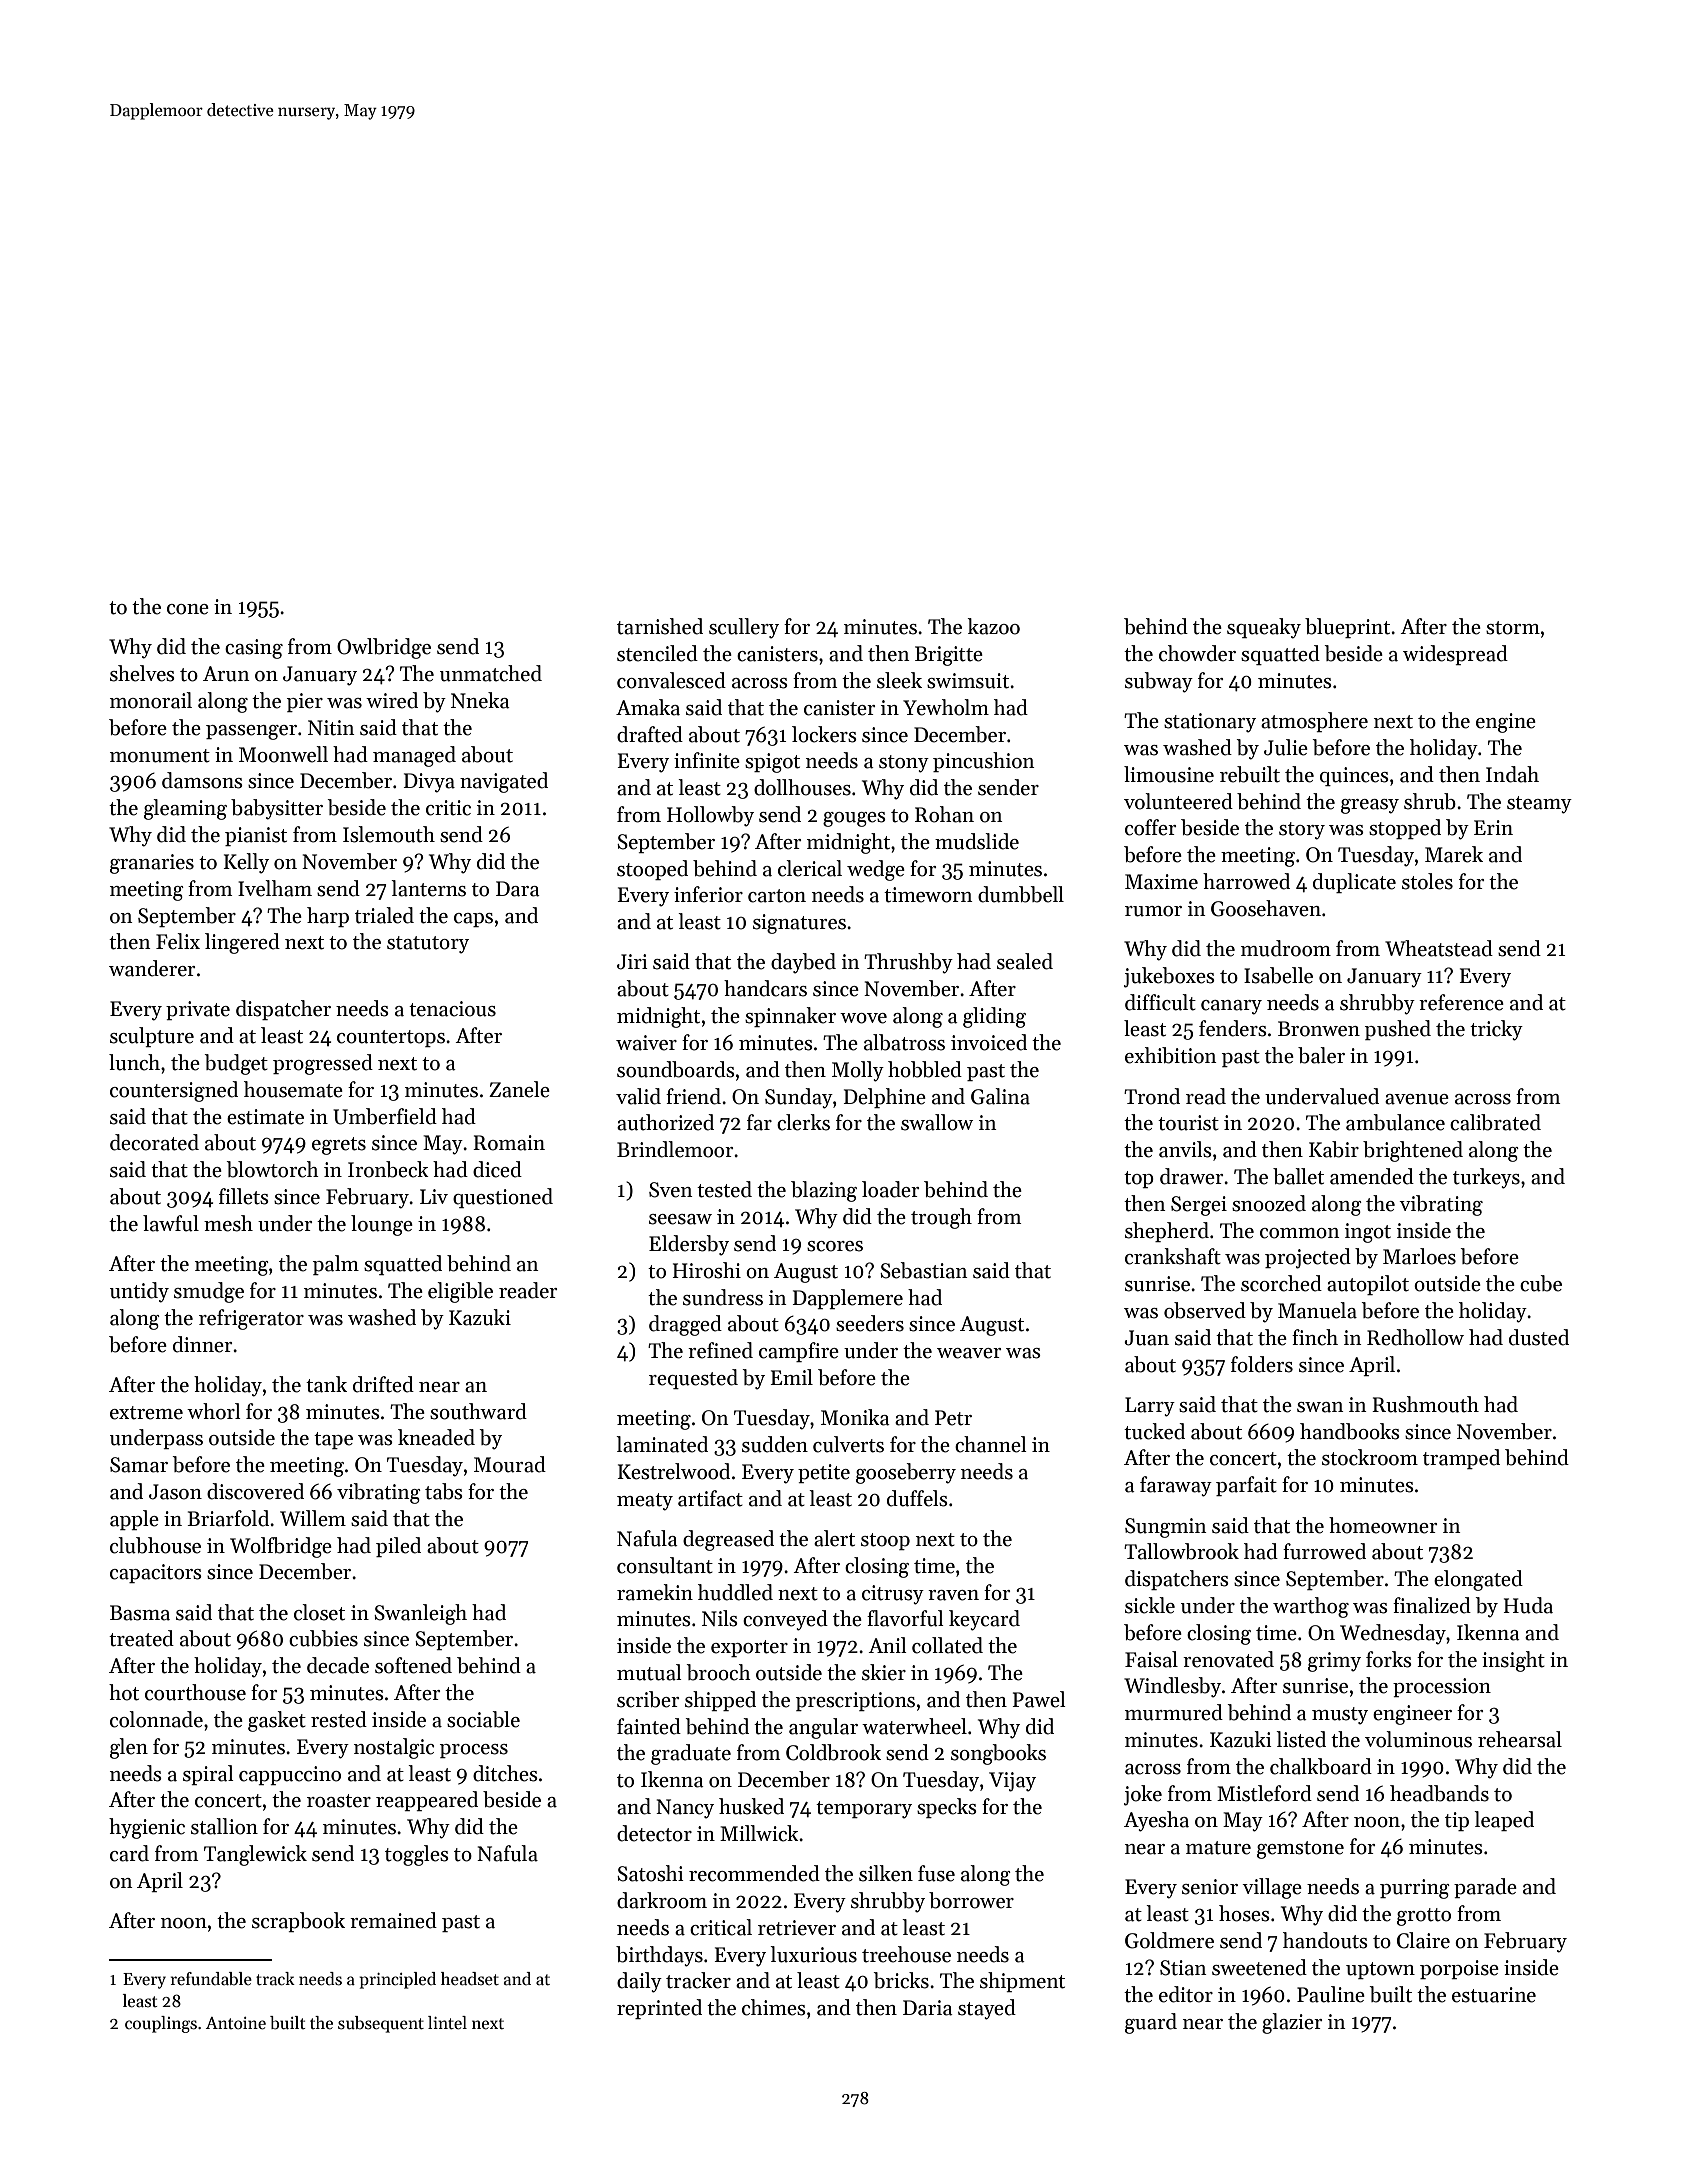 This page has height=2178, width=1683. I want to click on scriber, so click(648, 1699).
